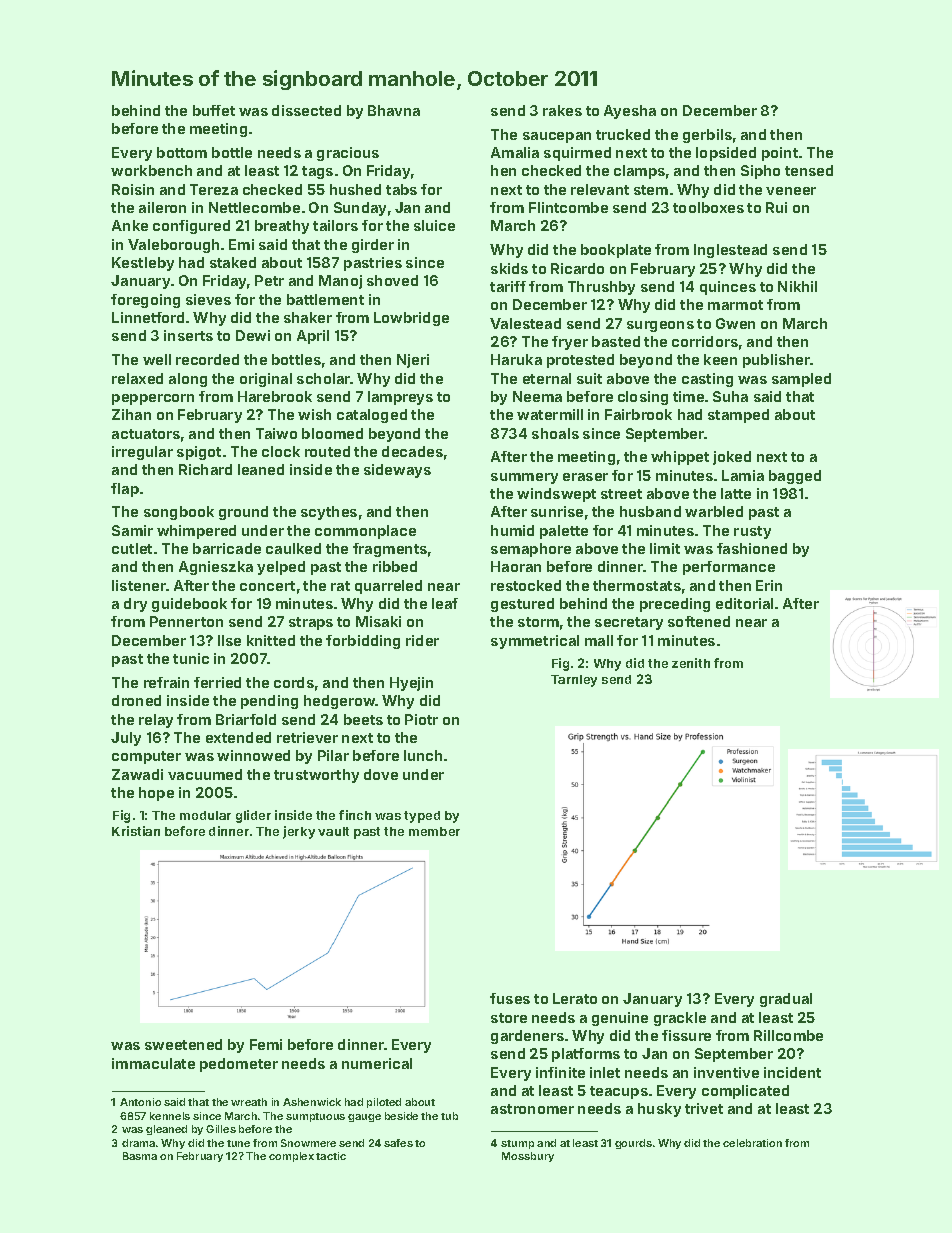 The image size is (952, 1233). What do you see at coordinates (157, 359) in the screenshot?
I see `well` at bounding box center [157, 359].
